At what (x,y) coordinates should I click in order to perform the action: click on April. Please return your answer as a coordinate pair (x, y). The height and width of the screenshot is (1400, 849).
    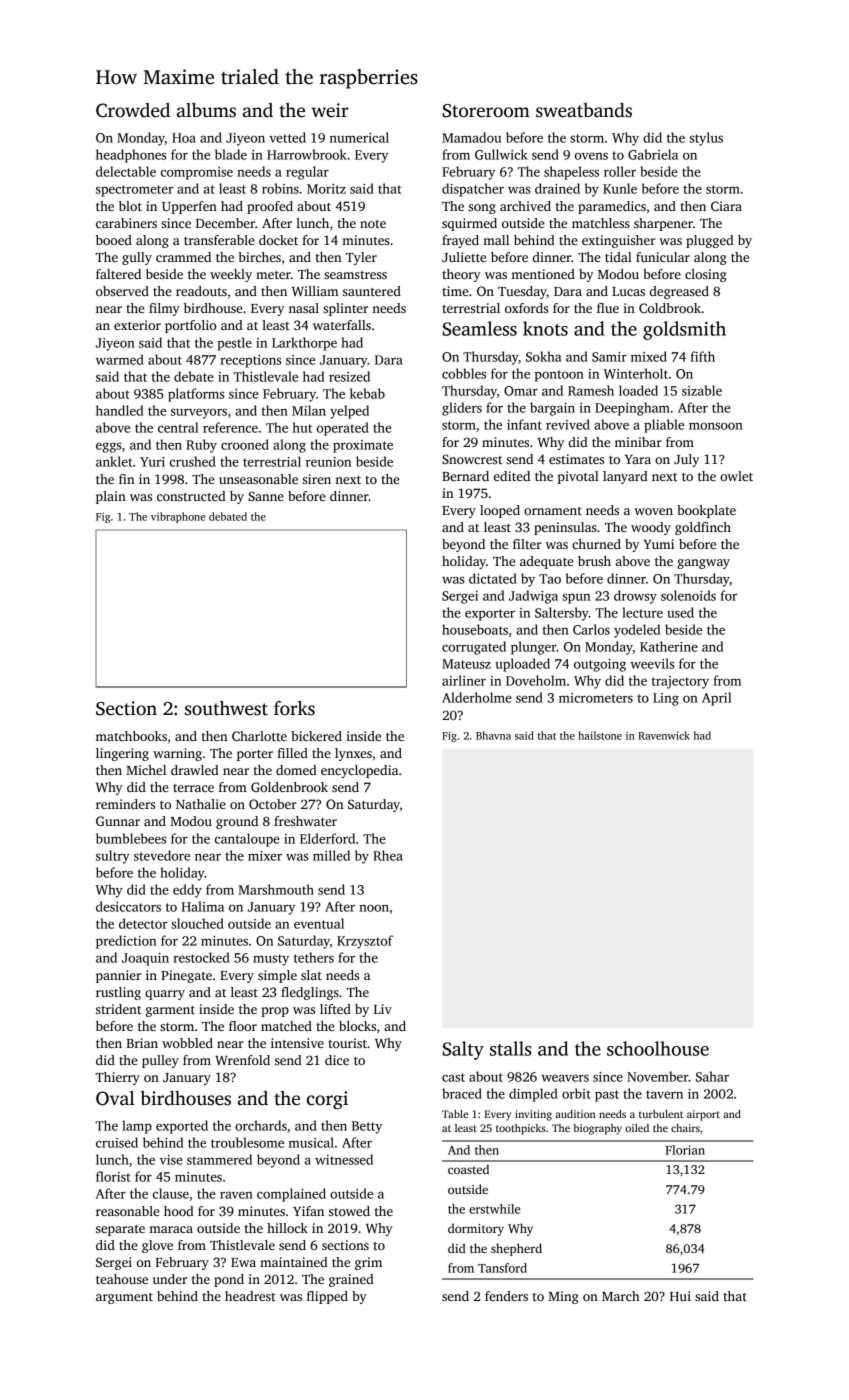
    Looking at the image, I should click on (716, 699).
